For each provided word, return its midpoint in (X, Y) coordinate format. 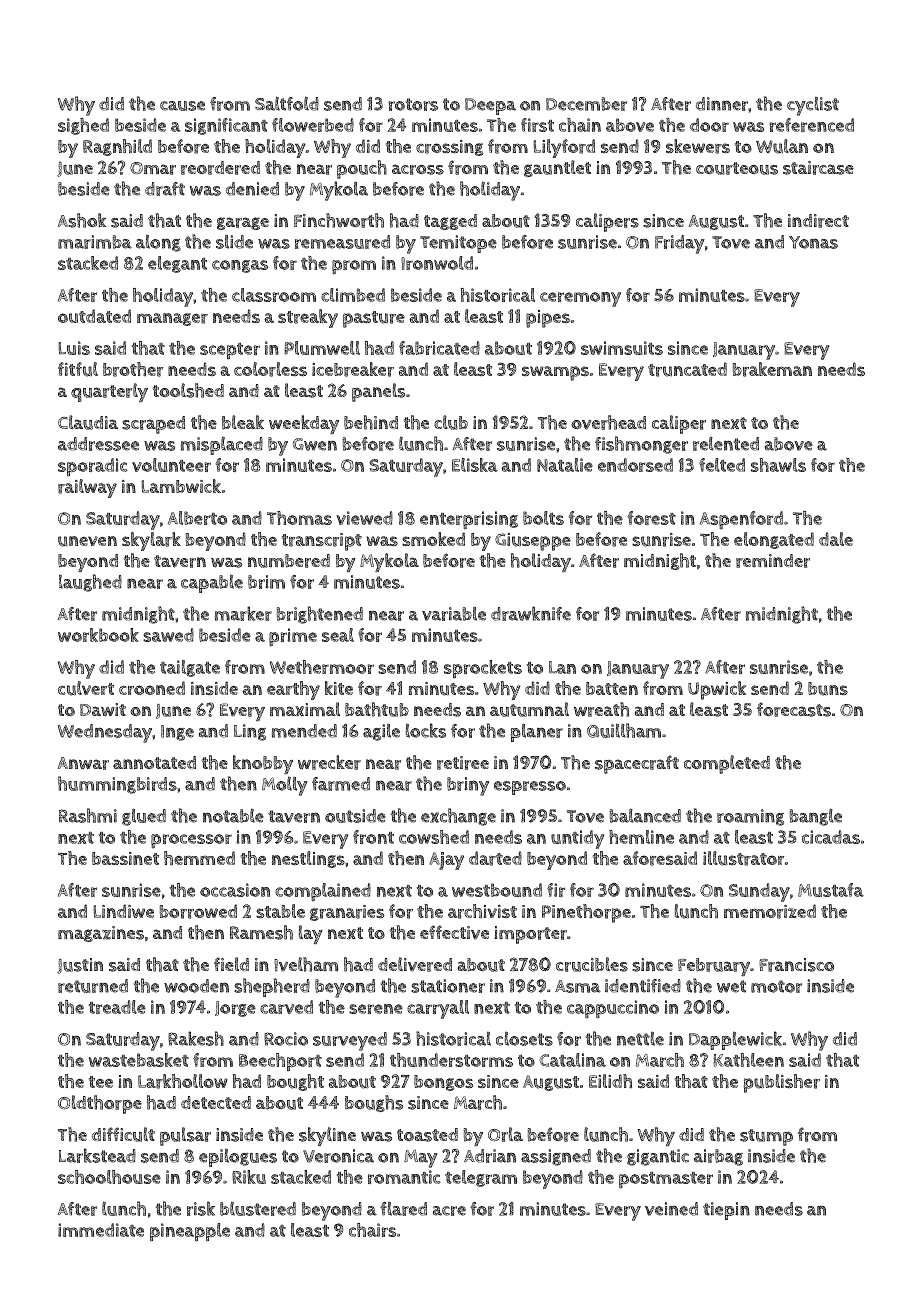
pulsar (185, 1136)
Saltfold (287, 103)
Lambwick (181, 486)
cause (182, 106)
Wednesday (105, 733)
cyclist (813, 106)
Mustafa (831, 890)
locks (426, 730)
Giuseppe (533, 542)
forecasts (794, 709)
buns (828, 689)
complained (323, 892)
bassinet (125, 858)
